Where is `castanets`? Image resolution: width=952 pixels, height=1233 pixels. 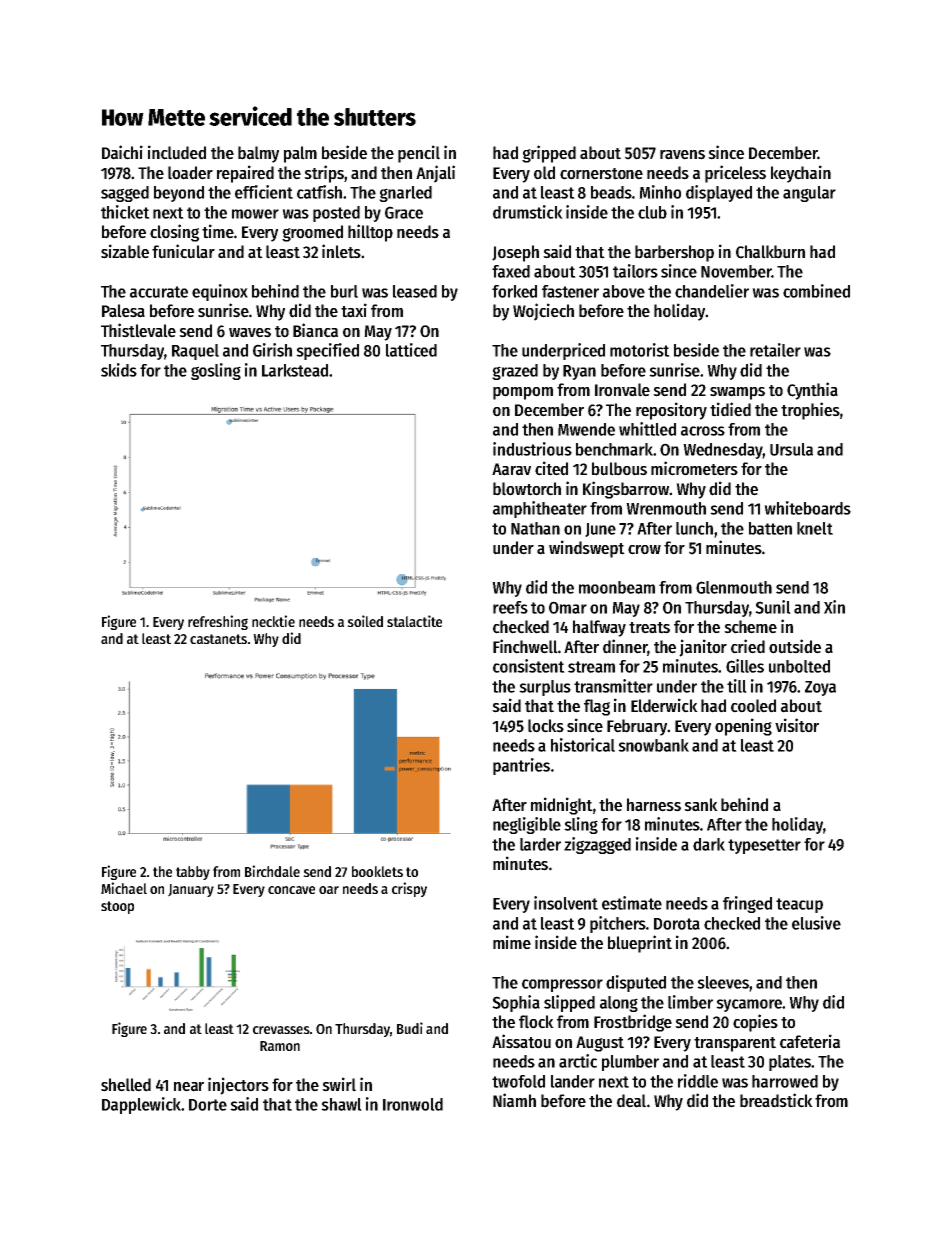 castanets is located at coordinates (218, 639).
